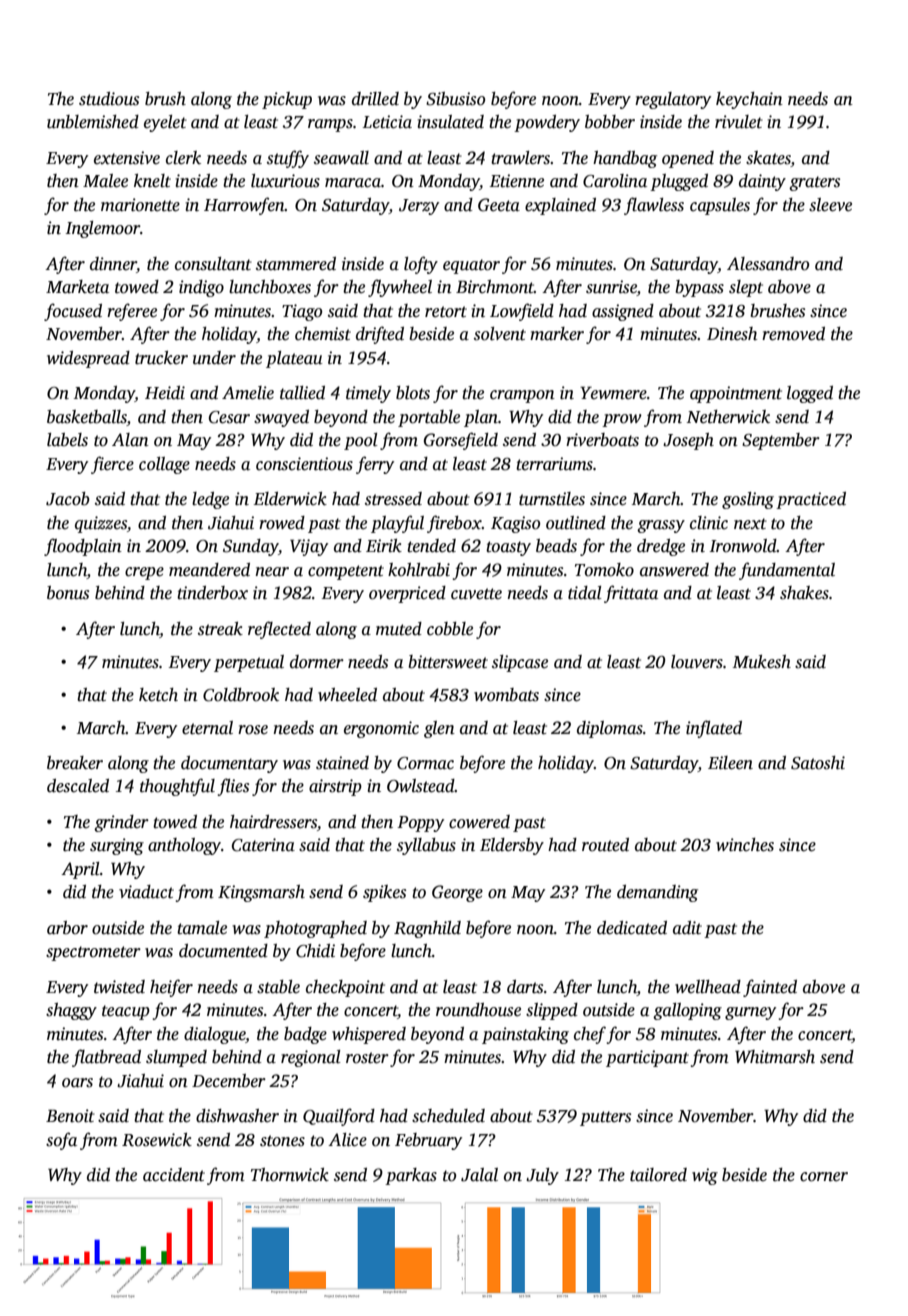 This page has width=908, height=1316. Describe the element at coordinates (174, 1175) in the page. I see `accident` at that location.
